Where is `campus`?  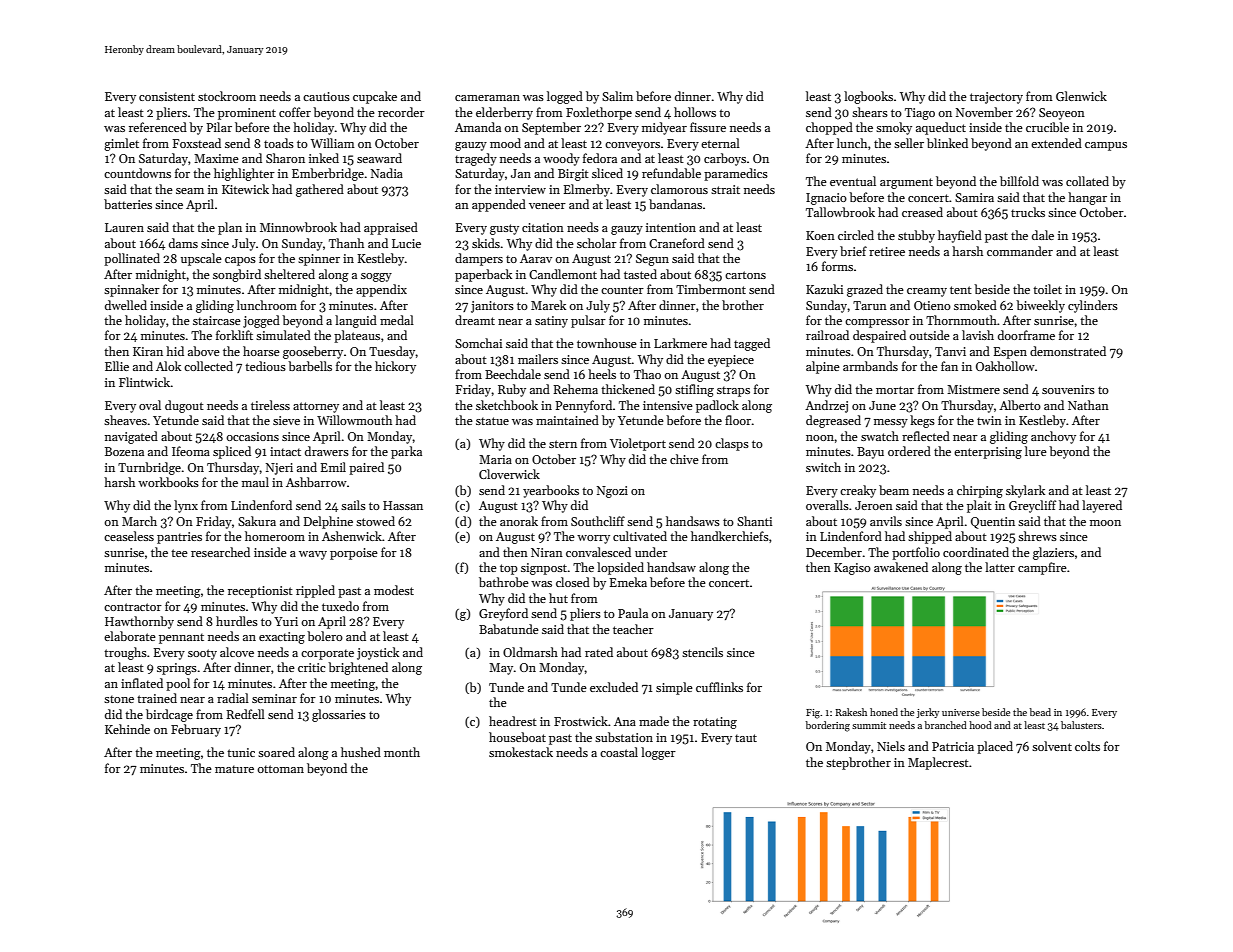 campus is located at coordinates (1106, 146).
